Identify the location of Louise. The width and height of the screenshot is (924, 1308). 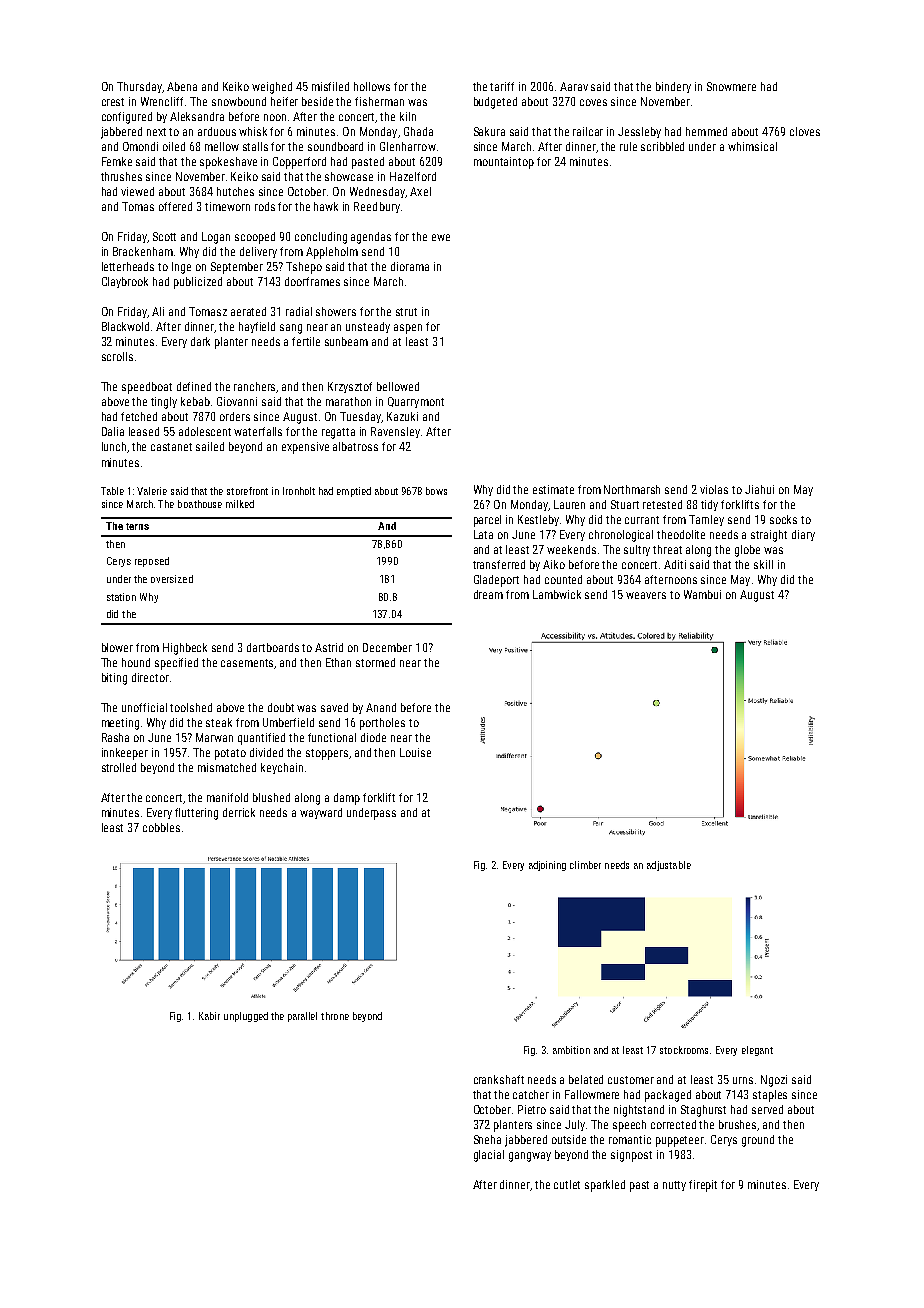
(415, 752).
